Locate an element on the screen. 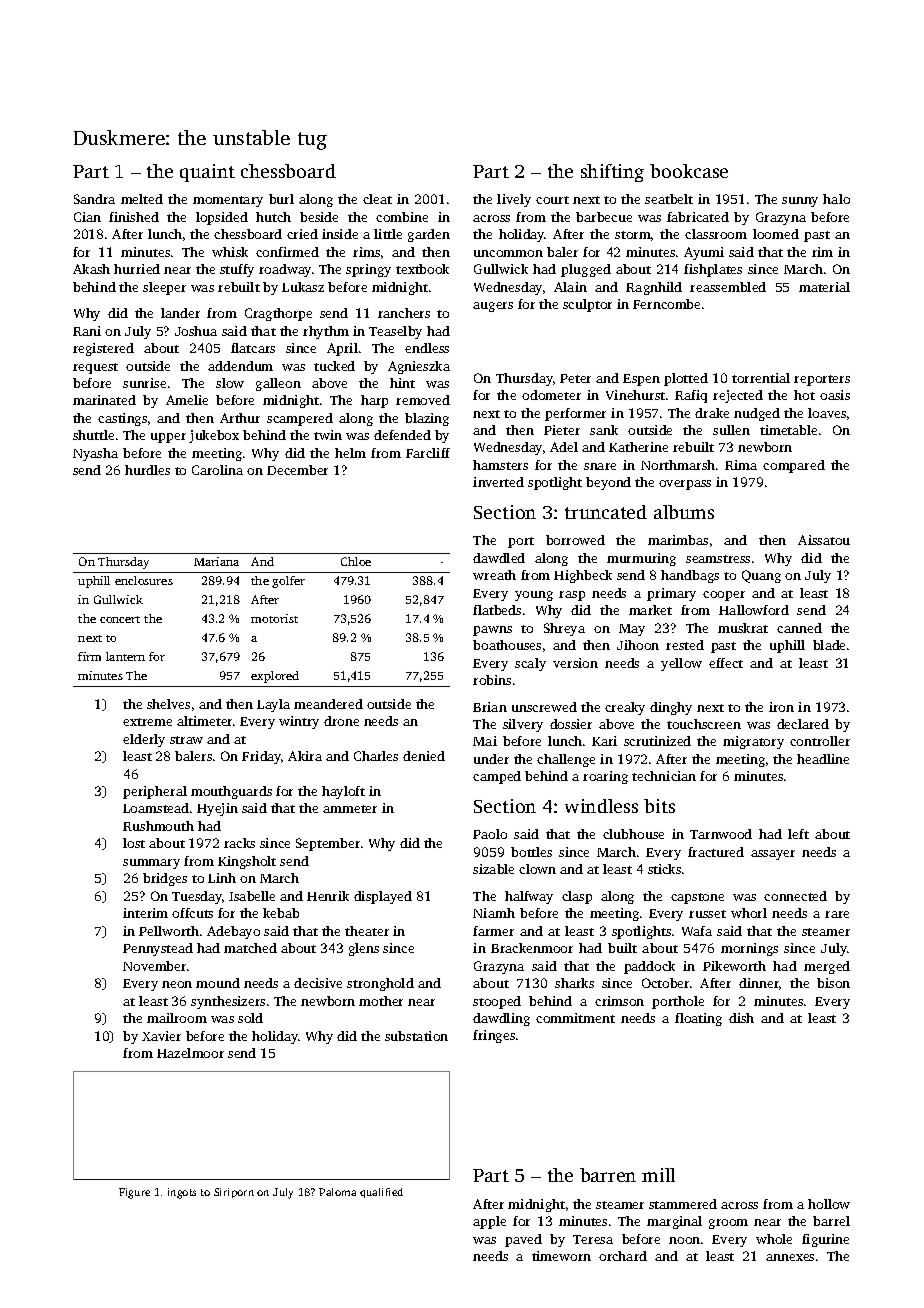 This screenshot has width=924, height=1308. qualified is located at coordinates (381, 1193).
